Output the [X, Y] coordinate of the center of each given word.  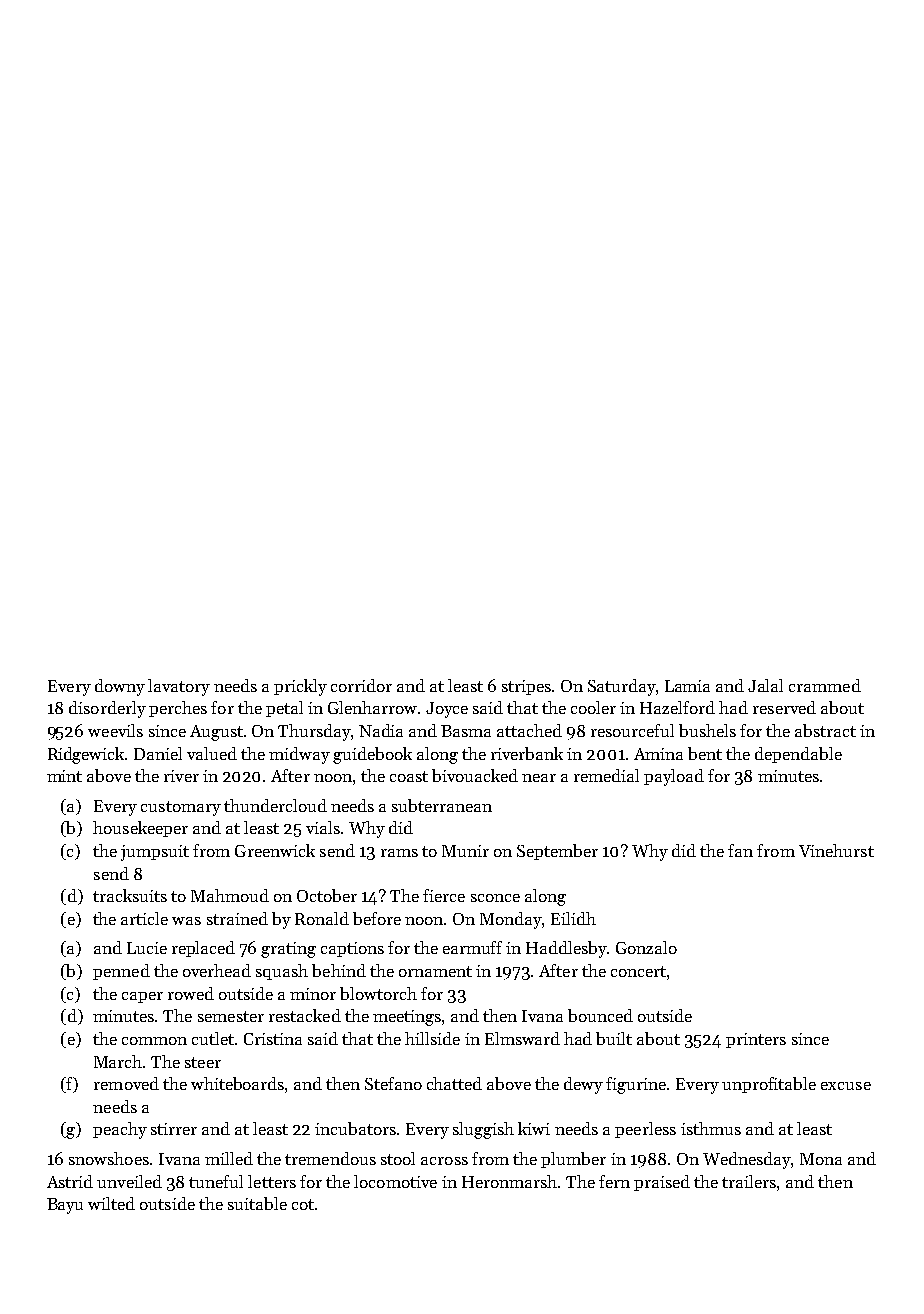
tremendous [330, 1158]
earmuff [472, 947]
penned [121, 972]
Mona [821, 1159]
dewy [583, 1085]
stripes [526, 687]
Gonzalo [646, 947]
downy [120, 687]
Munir [465, 851]
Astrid [70, 1181]
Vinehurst [836, 850]
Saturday [622, 687]
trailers [749, 1181]
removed [126, 1083]
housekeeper [140, 829]
